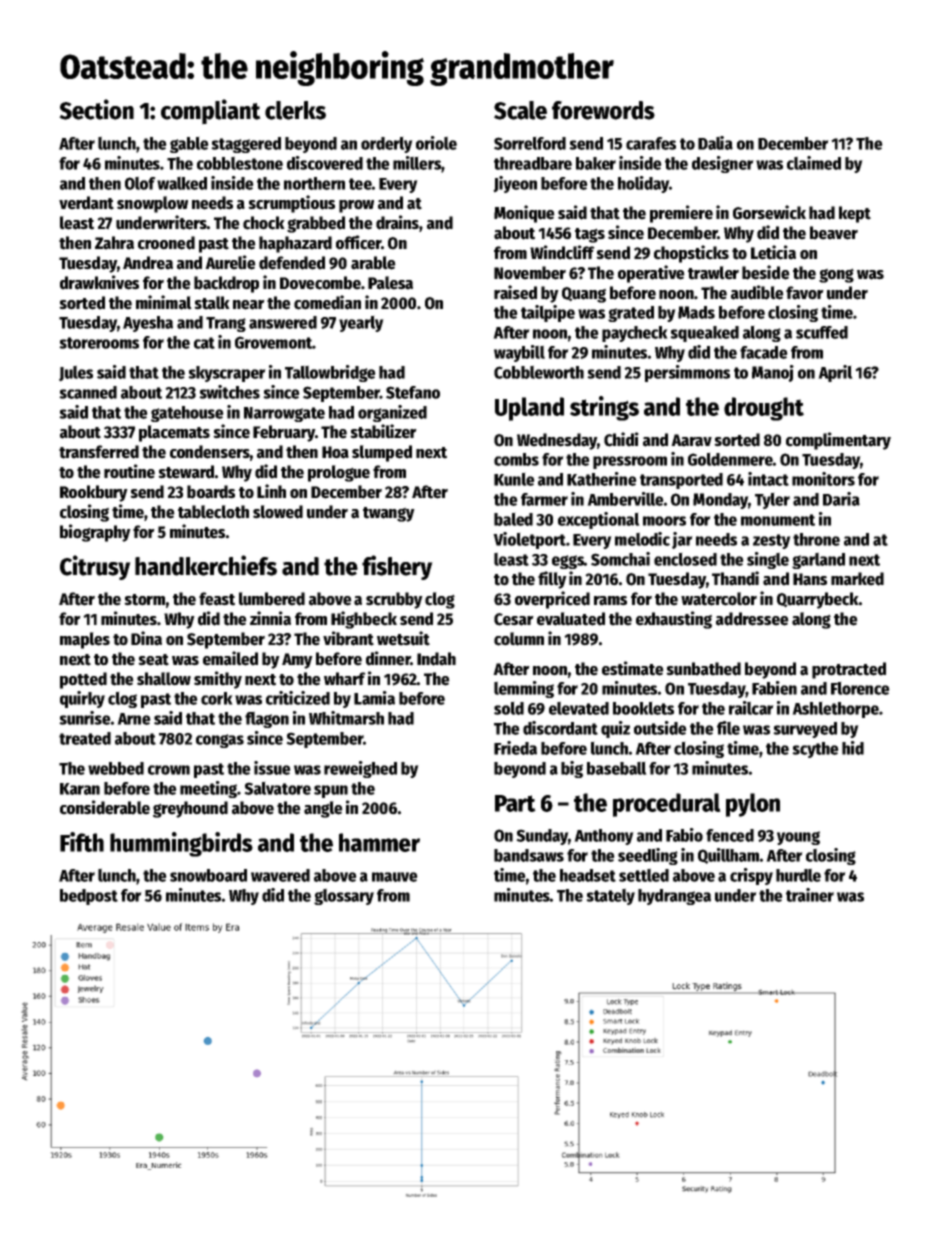 This image has width=952, height=1233. Describe the element at coordinates (95, 567) in the image. I see `Citrusy` at that location.
